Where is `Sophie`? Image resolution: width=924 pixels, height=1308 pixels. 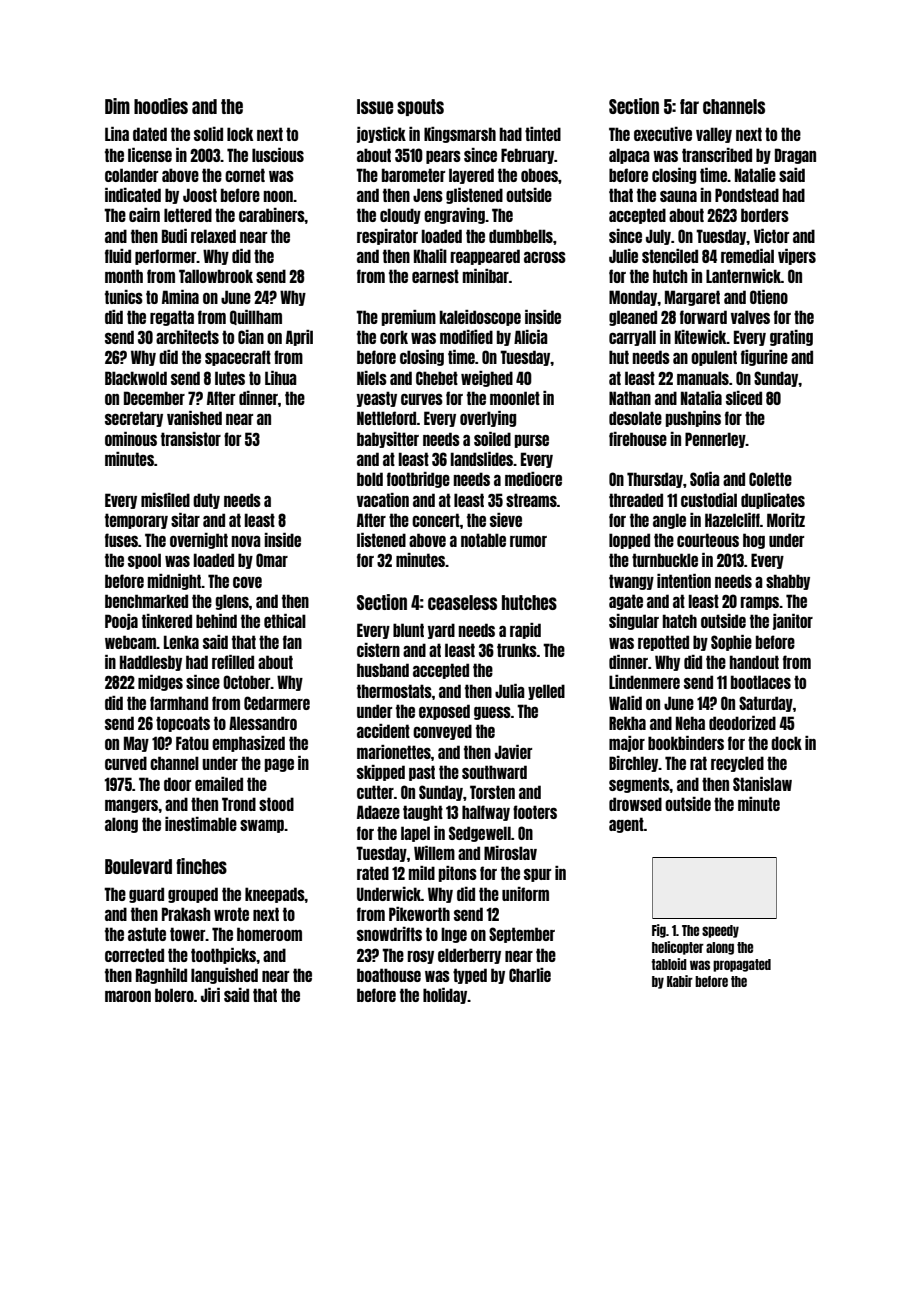
Sophie is located at coordinates (731, 643).
